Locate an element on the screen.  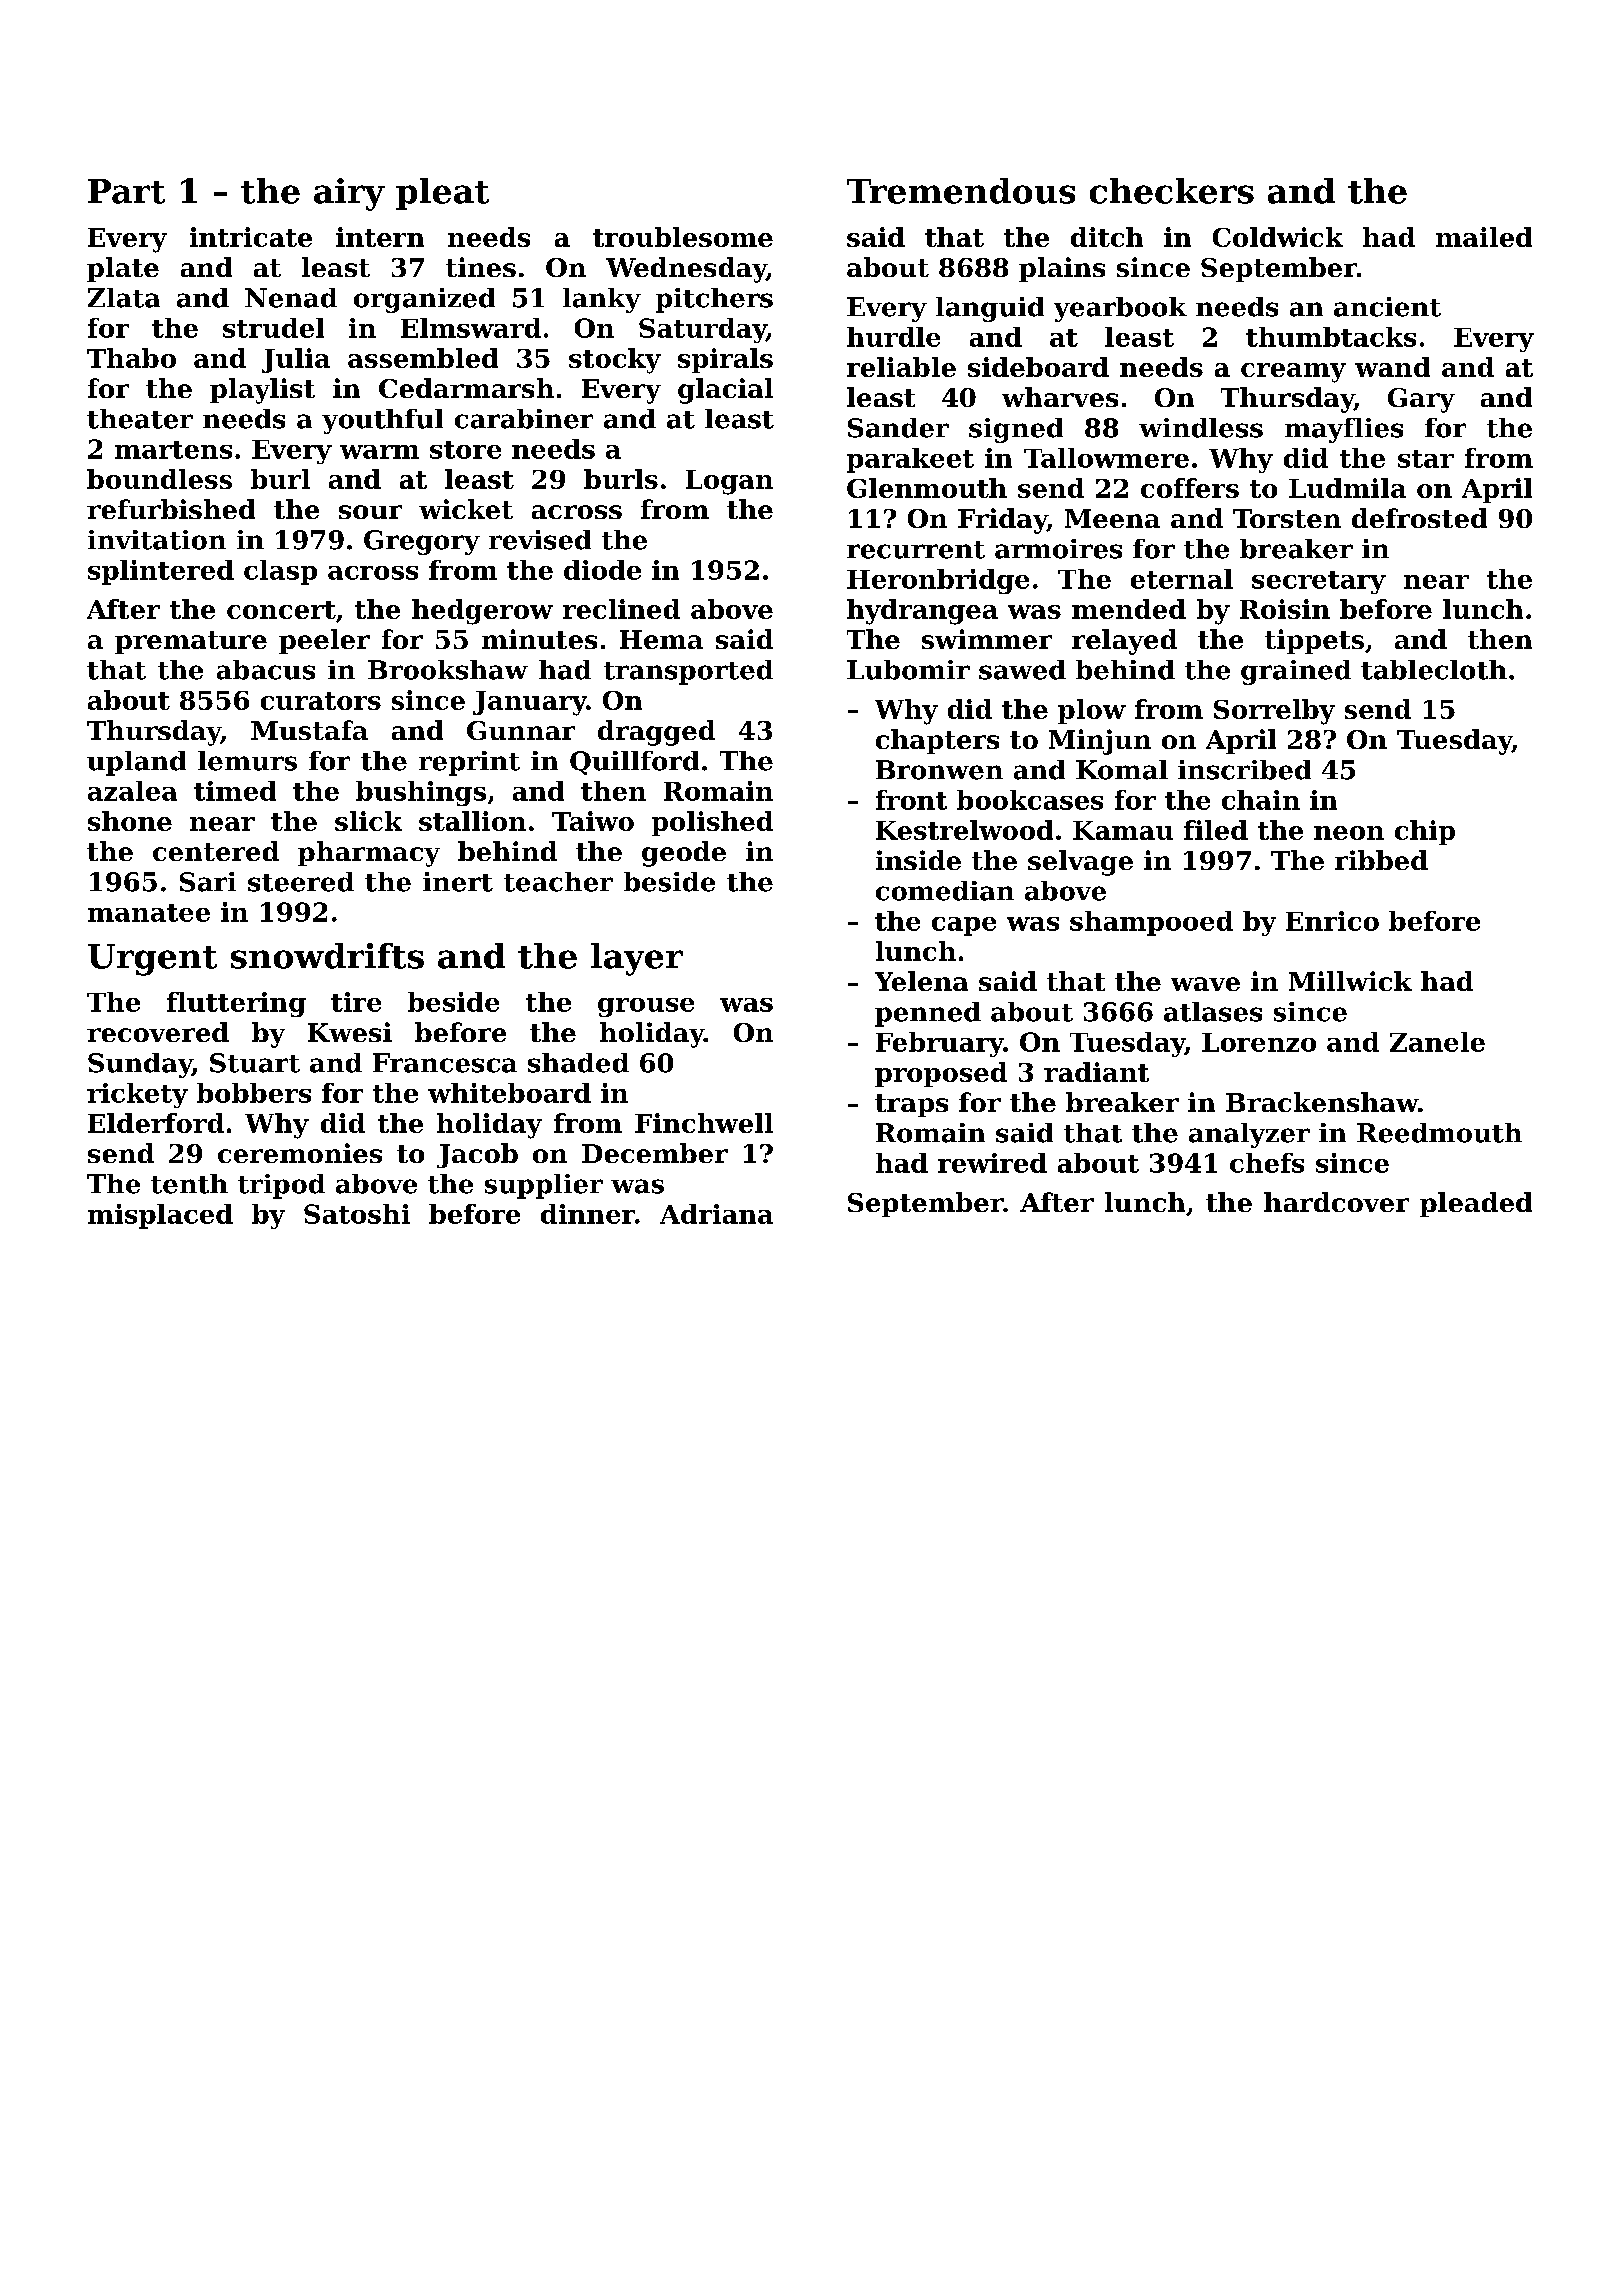
upland is located at coordinates (136, 763).
